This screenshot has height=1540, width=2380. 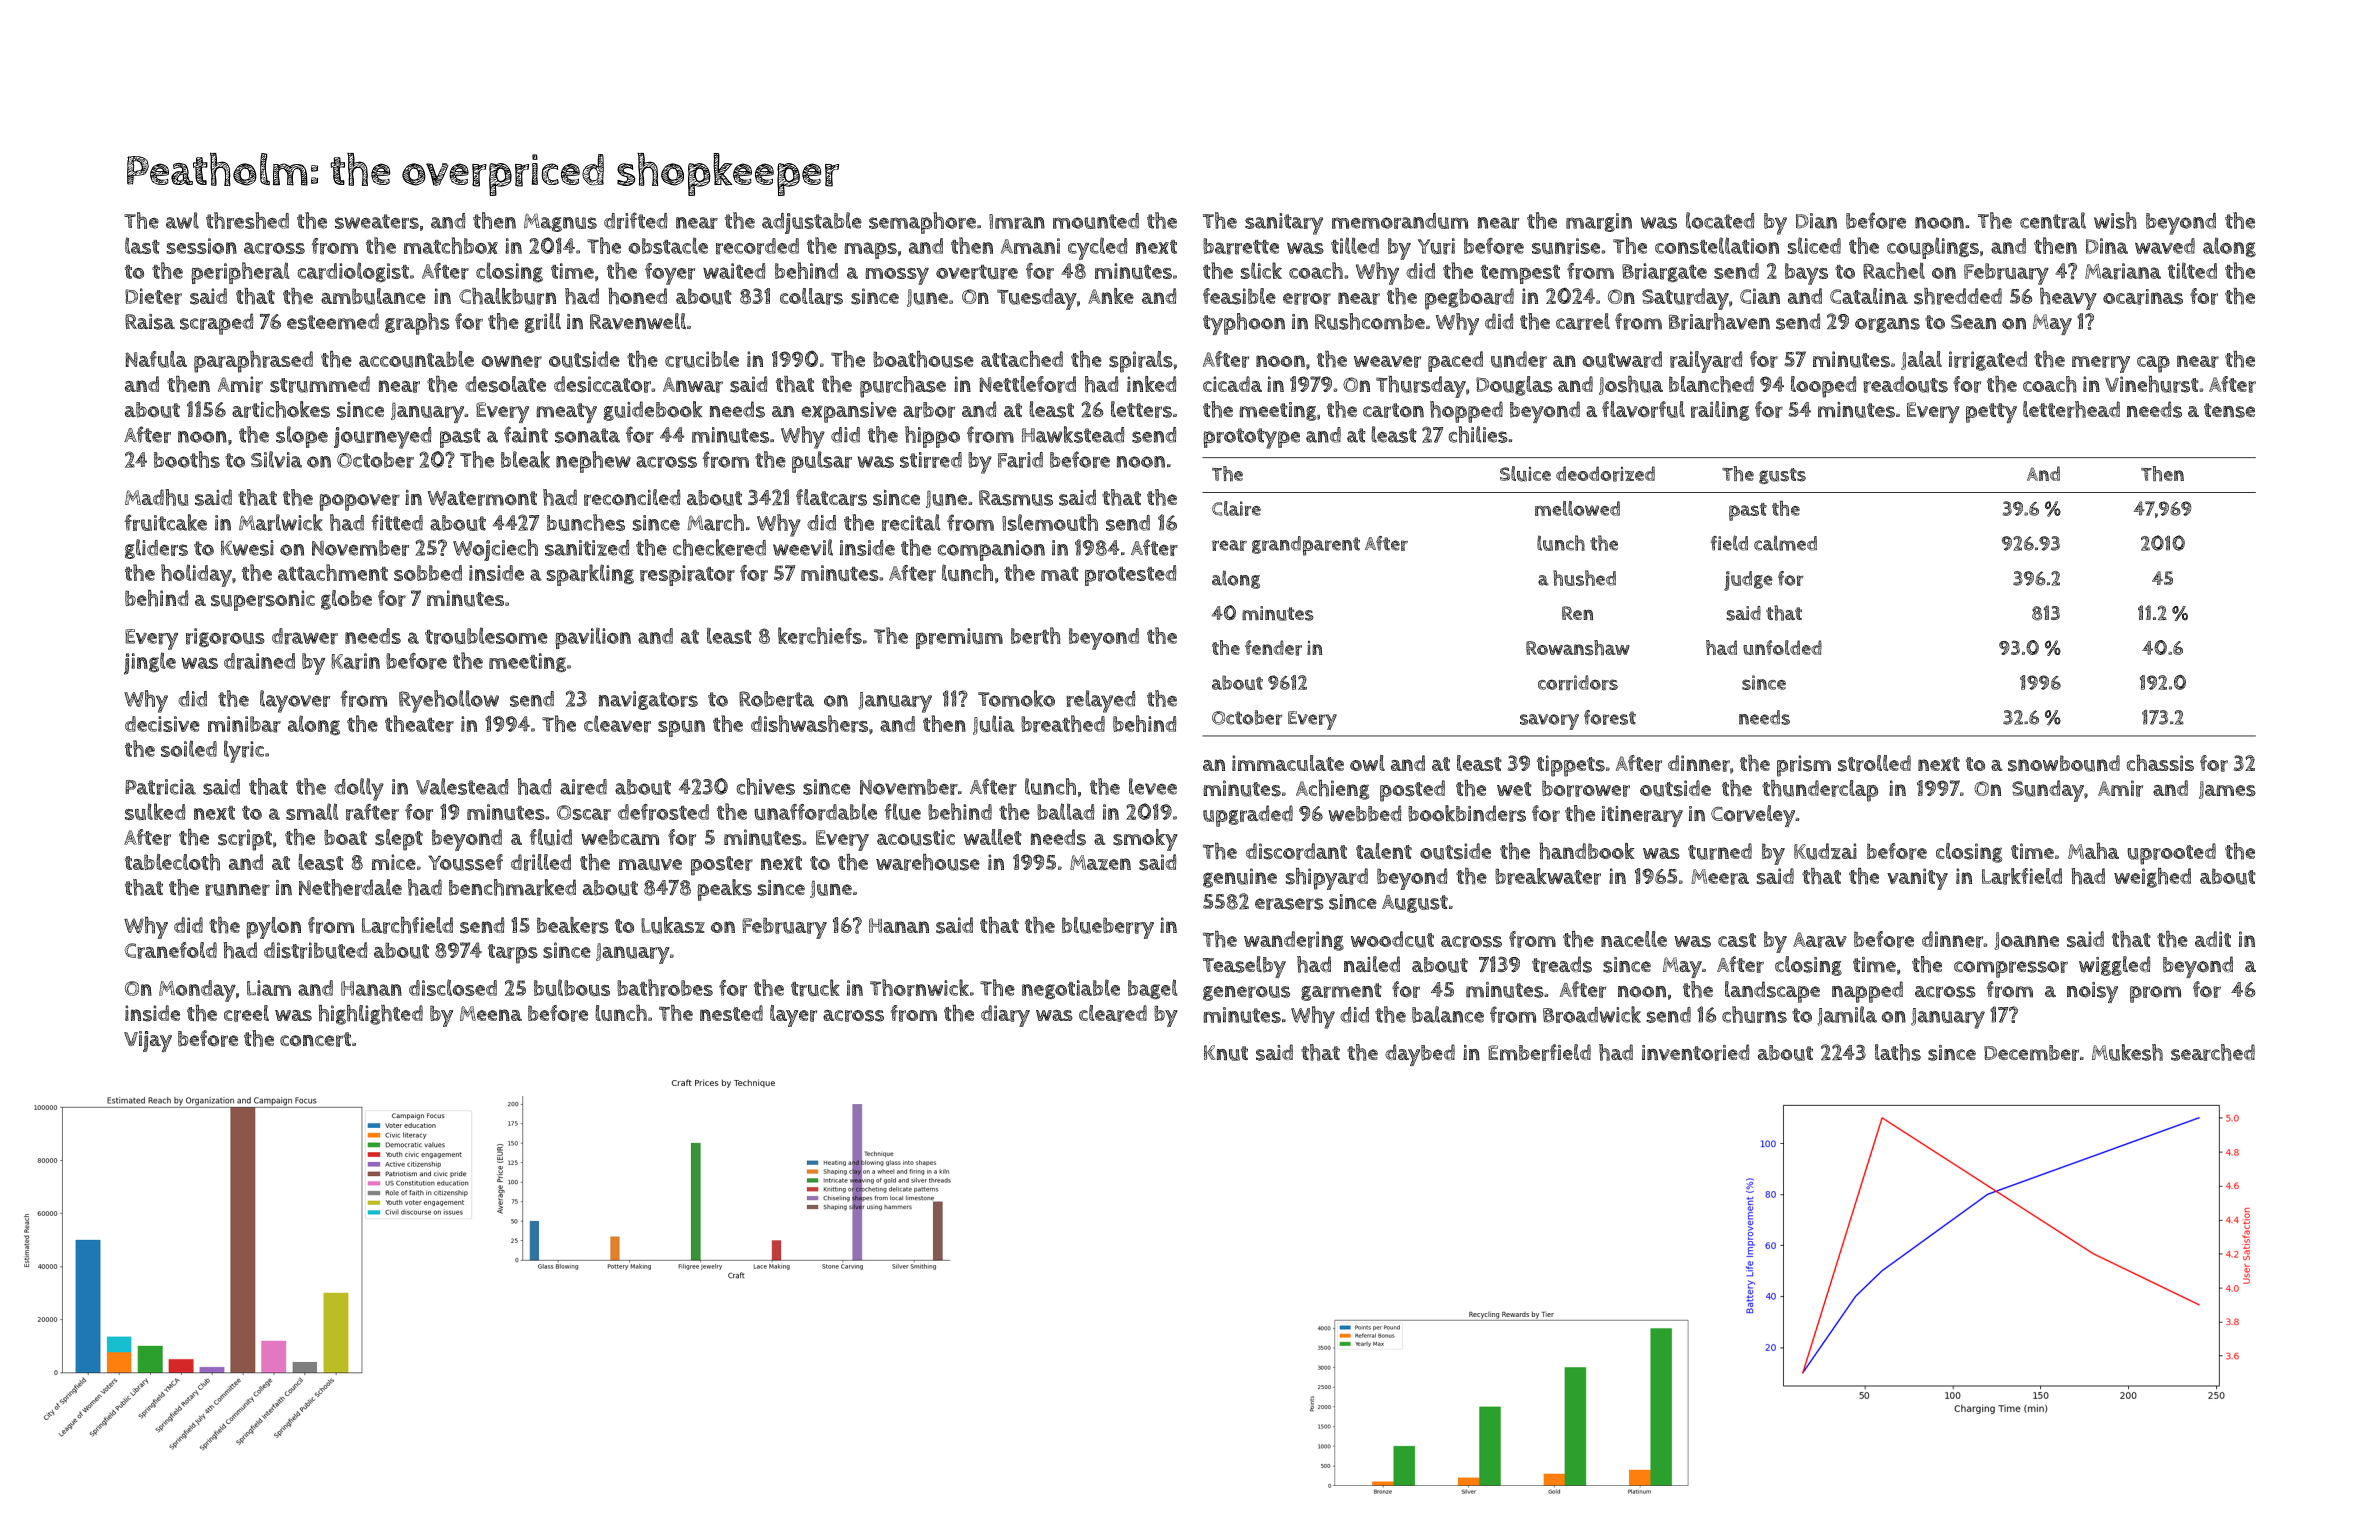 What do you see at coordinates (2064, 763) in the screenshot?
I see `snowbound` at bounding box center [2064, 763].
